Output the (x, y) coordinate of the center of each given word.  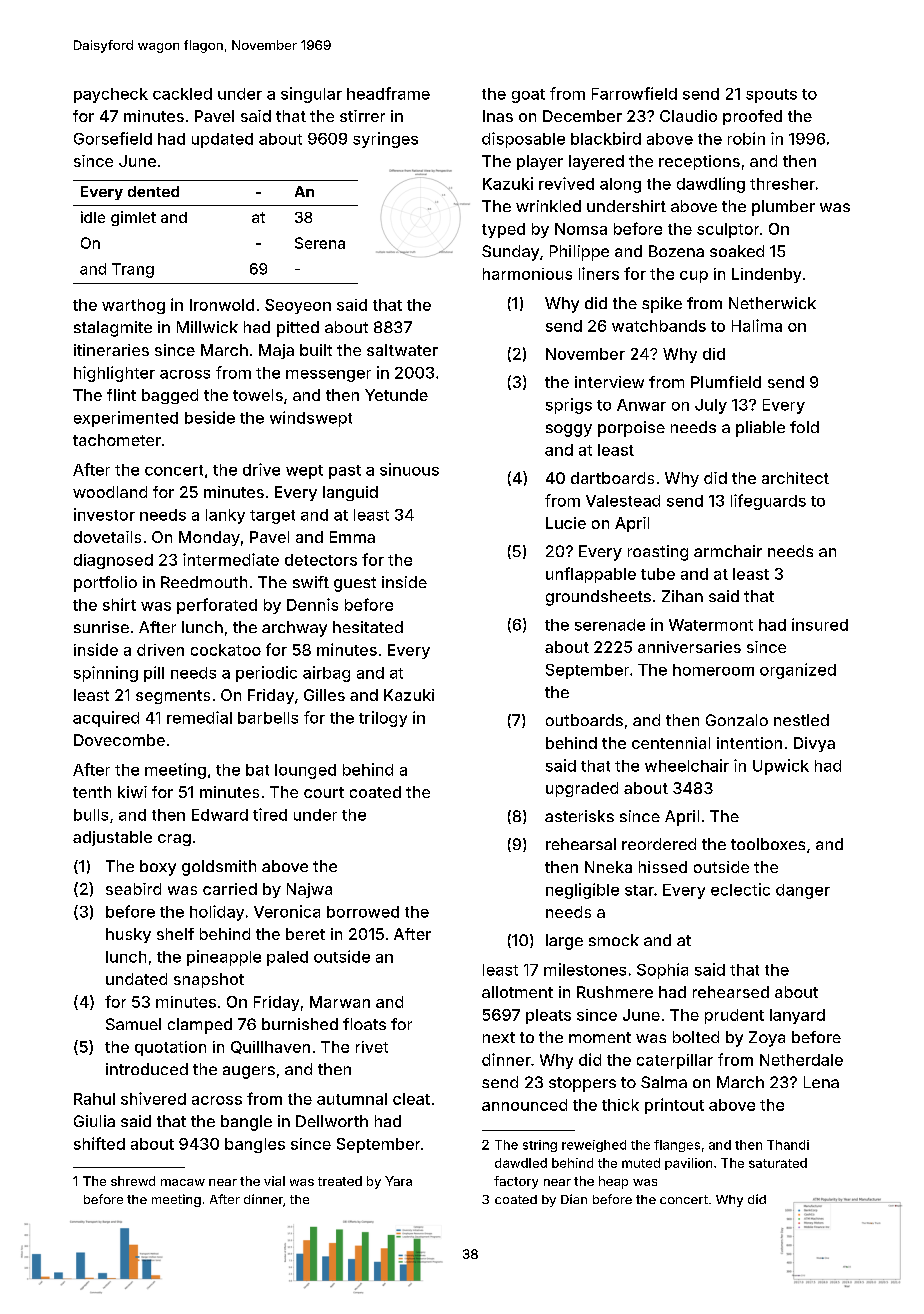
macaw (183, 1182)
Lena (821, 1082)
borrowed (363, 912)
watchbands (659, 326)
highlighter (114, 374)
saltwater (402, 350)
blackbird (606, 138)
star (639, 890)
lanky (225, 516)
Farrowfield (634, 93)
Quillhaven (270, 1047)
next (499, 1037)
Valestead (623, 501)
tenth (92, 792)
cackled (182, 94)
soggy (569, 430)
